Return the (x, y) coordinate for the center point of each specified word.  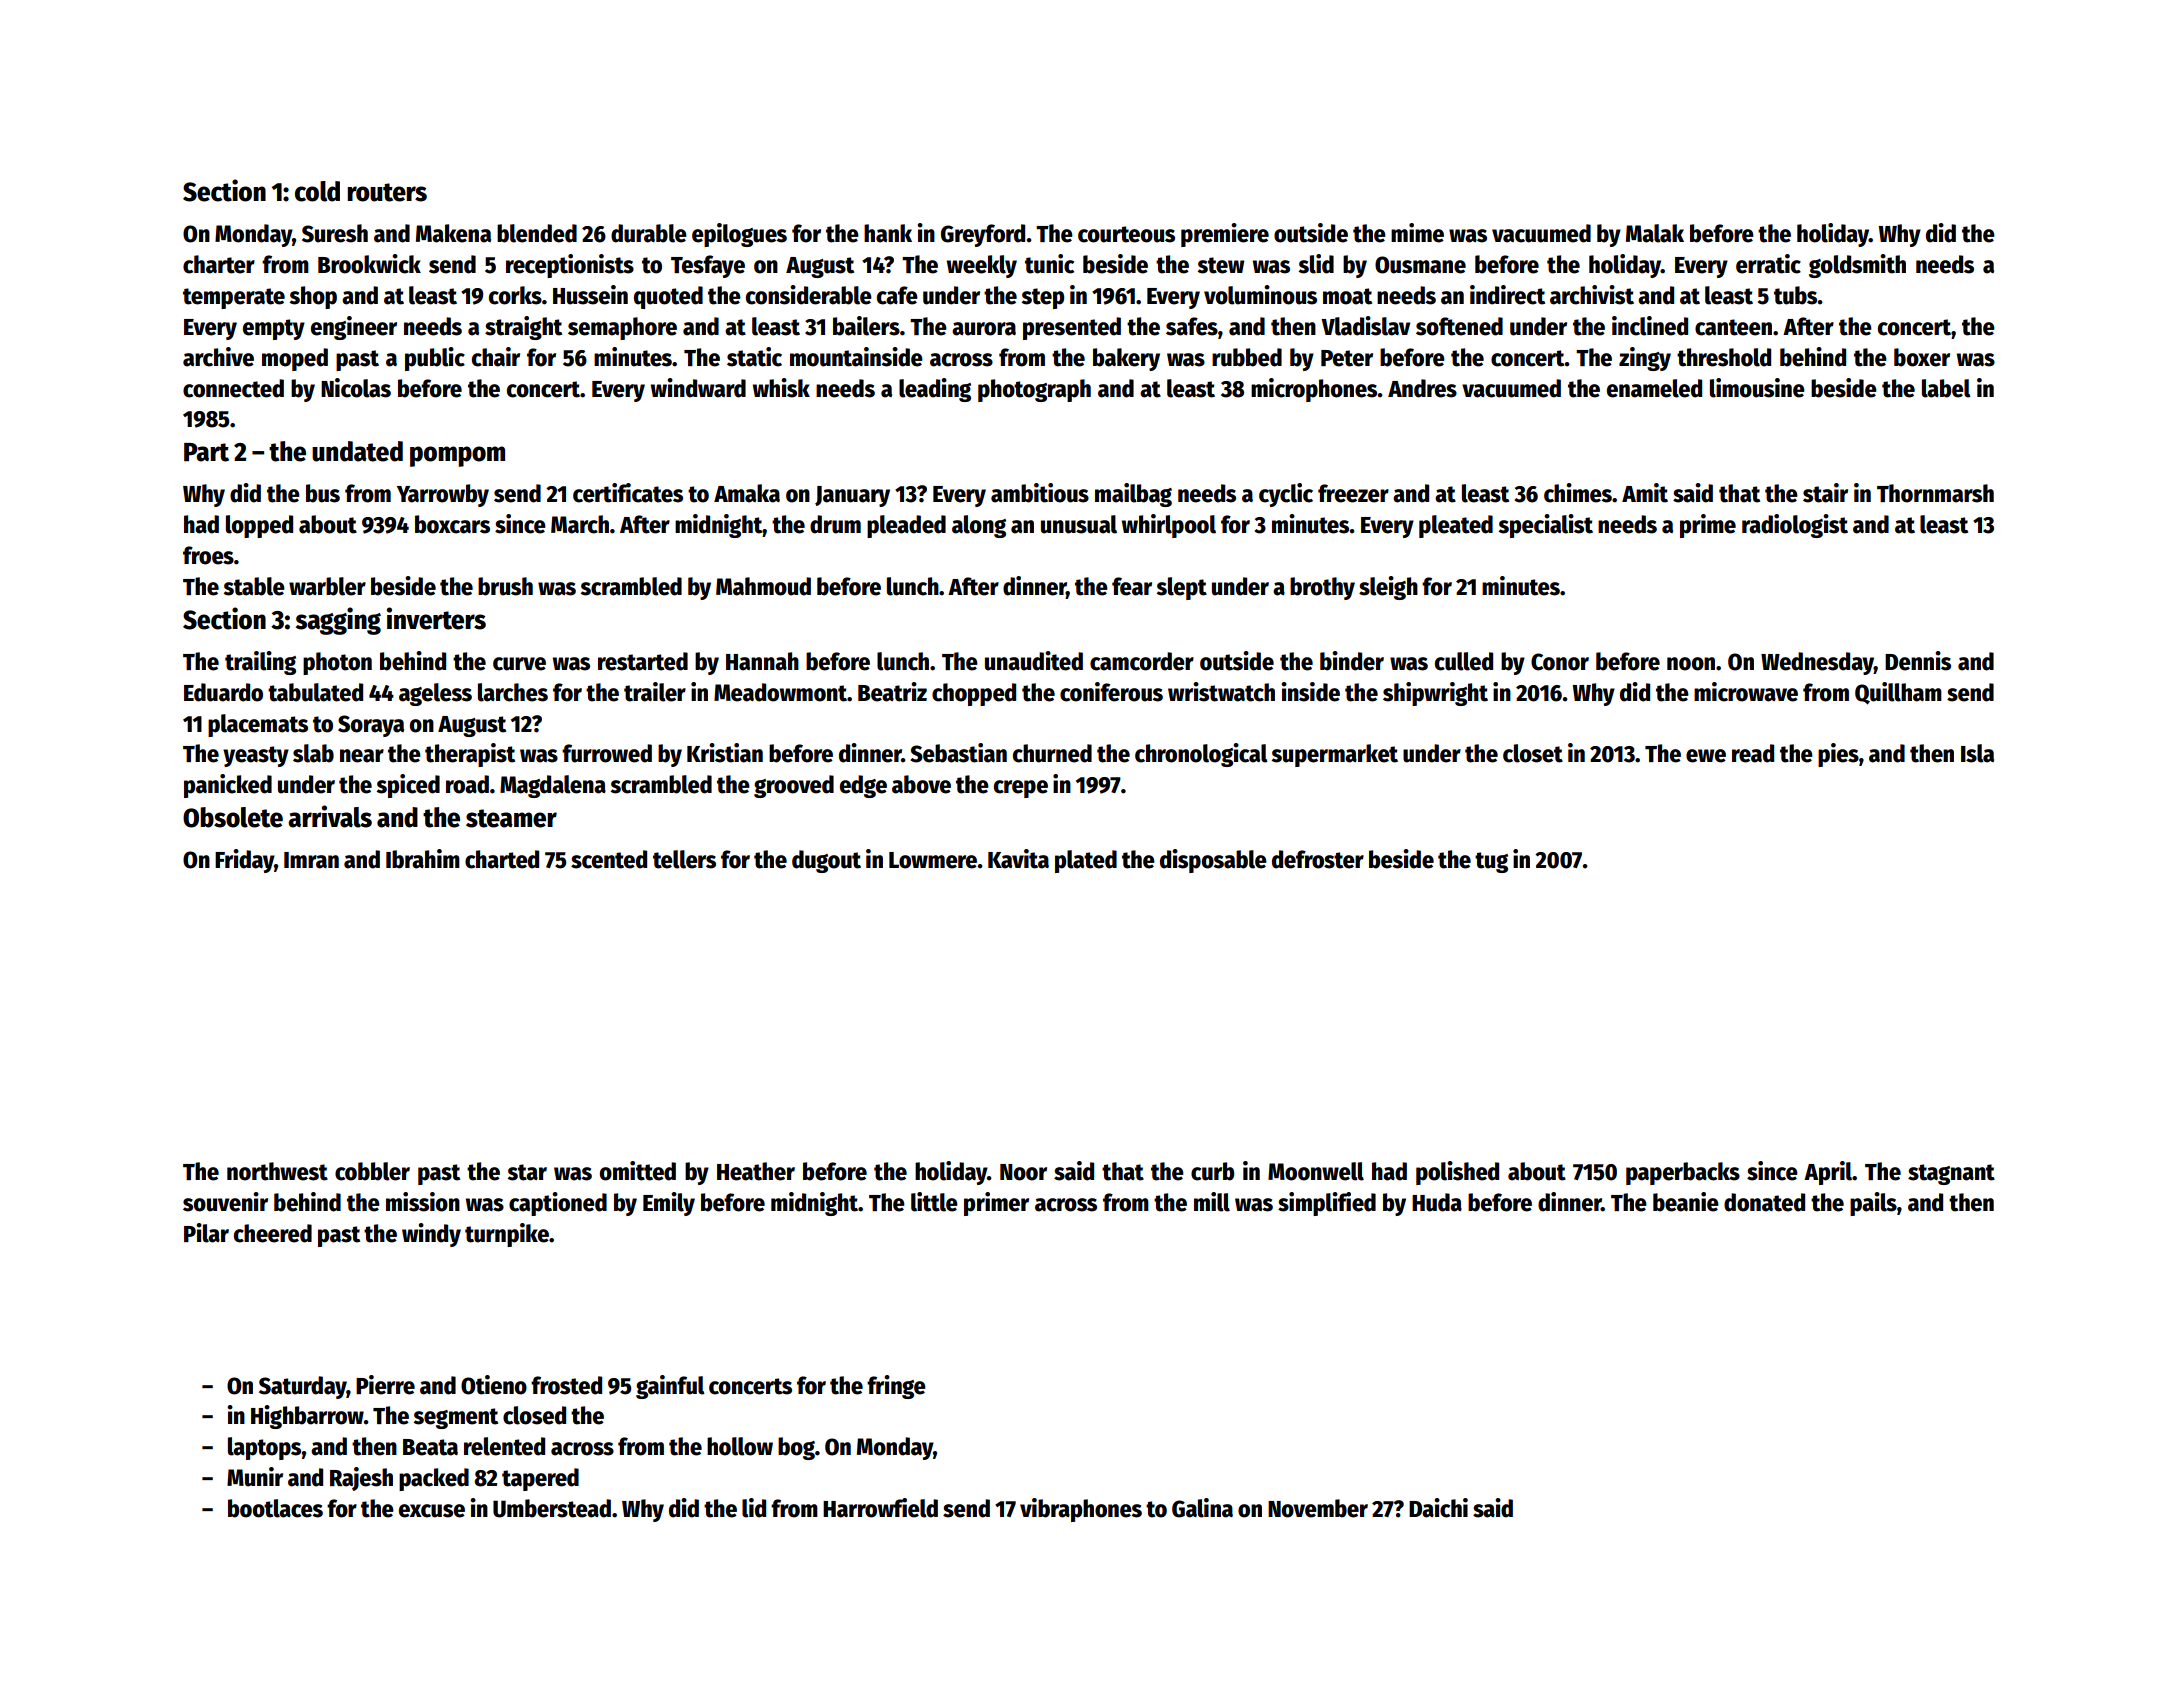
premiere (1225, 235)
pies (1838, 755)
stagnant (1951, 1174)
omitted (638, 1171)
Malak (1655, 233)
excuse (432, 1511)
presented (1072, 328)
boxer (1922, 357)
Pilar (206, 1233)
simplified (1327, 1204)
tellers (684, 859)
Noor (1023, 1172)
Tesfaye (708, 266)
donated (1764, 1202)
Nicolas (356, 388)
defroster (1318, 859)
